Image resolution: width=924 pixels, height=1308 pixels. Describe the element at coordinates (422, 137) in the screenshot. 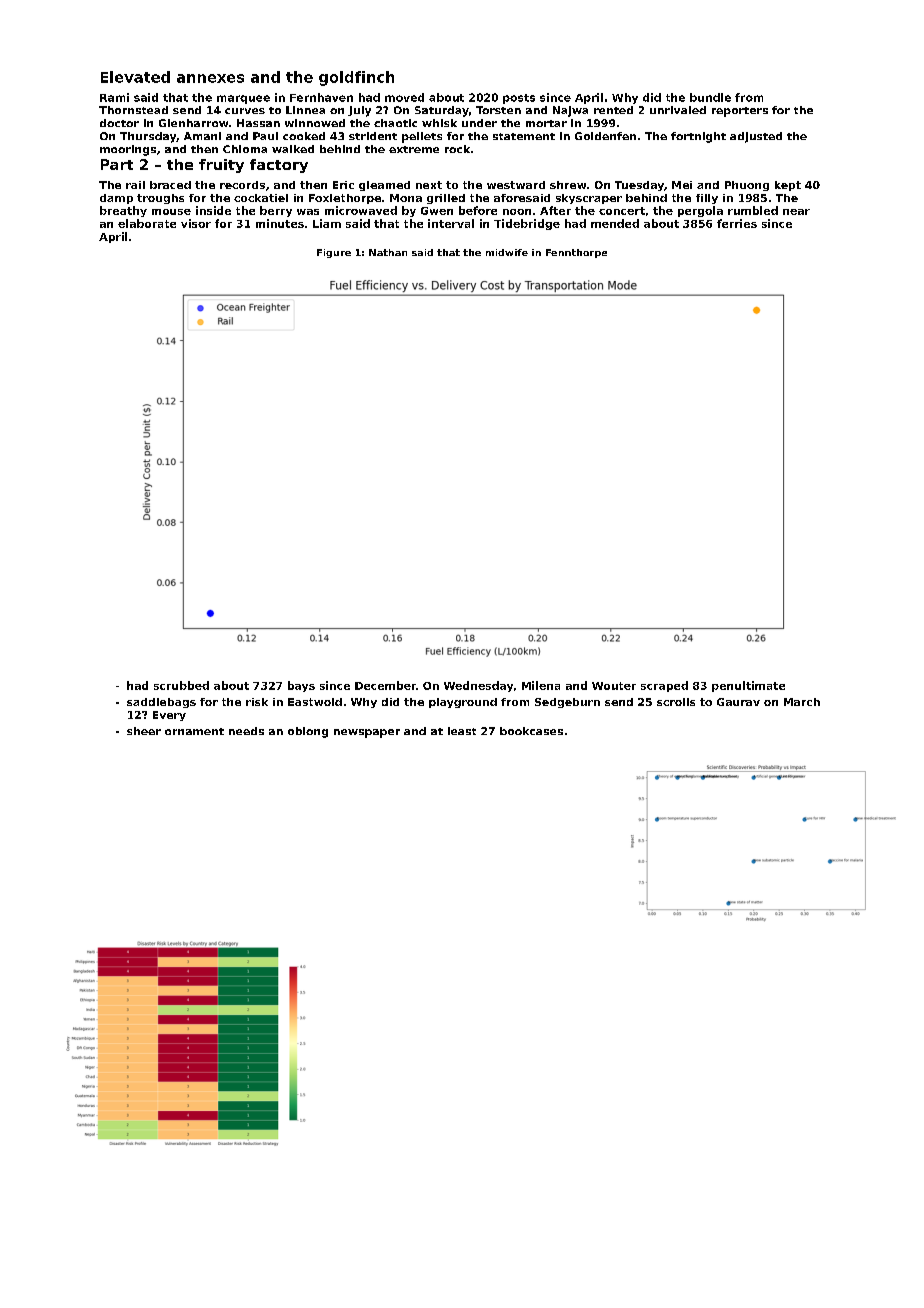

I see `pellets` at that location.
